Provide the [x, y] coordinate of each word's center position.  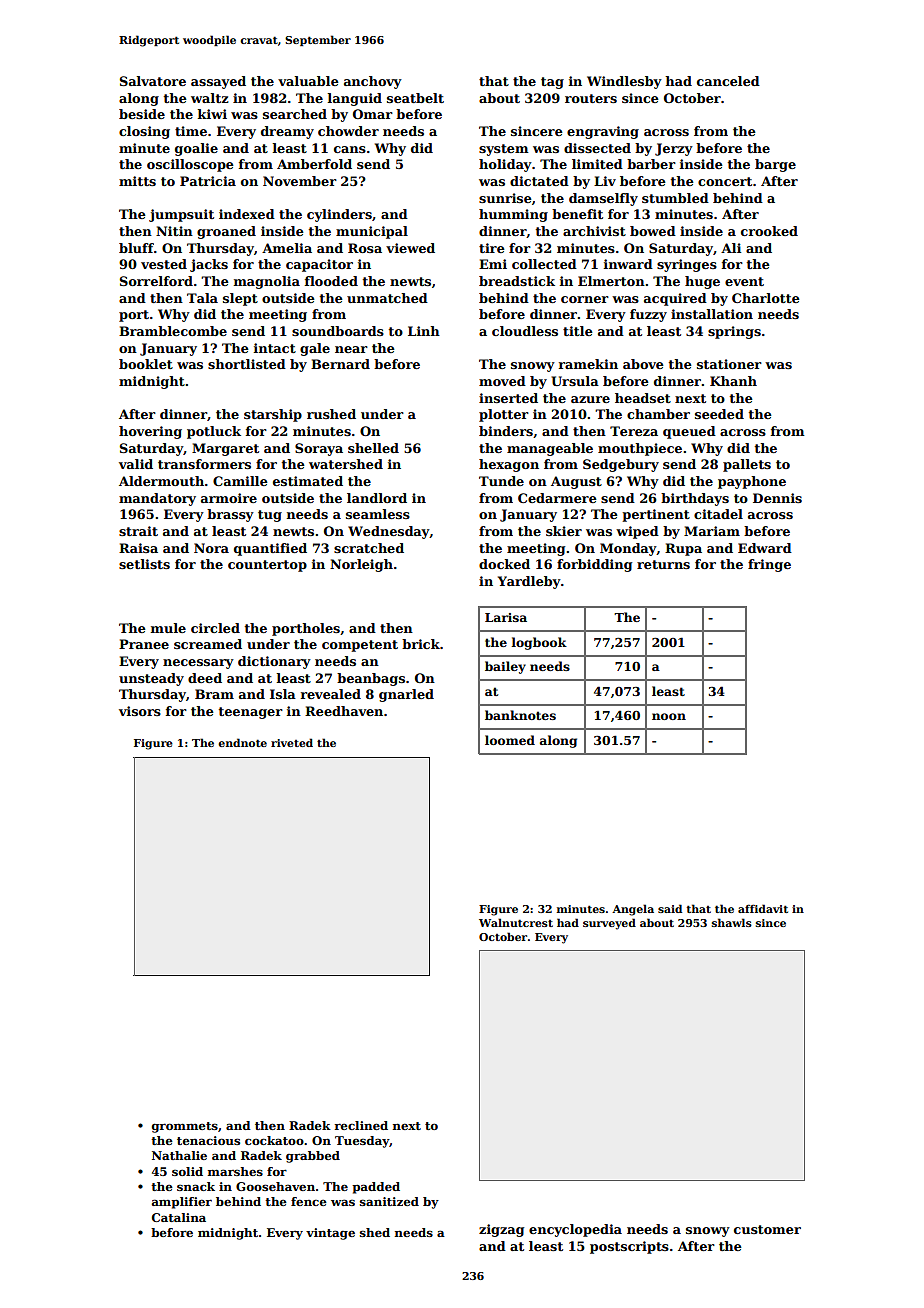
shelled [373, 448]
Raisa [138, 548]
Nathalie [179, 1155]
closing [144, 132]
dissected [597, 148]
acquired [675, 299]
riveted [292, 742]
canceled [728, 81]
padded [376, 1188]
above [643, 364]
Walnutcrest [516, 922]
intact [275, 348]
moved [502, 381]
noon [669, 716]
